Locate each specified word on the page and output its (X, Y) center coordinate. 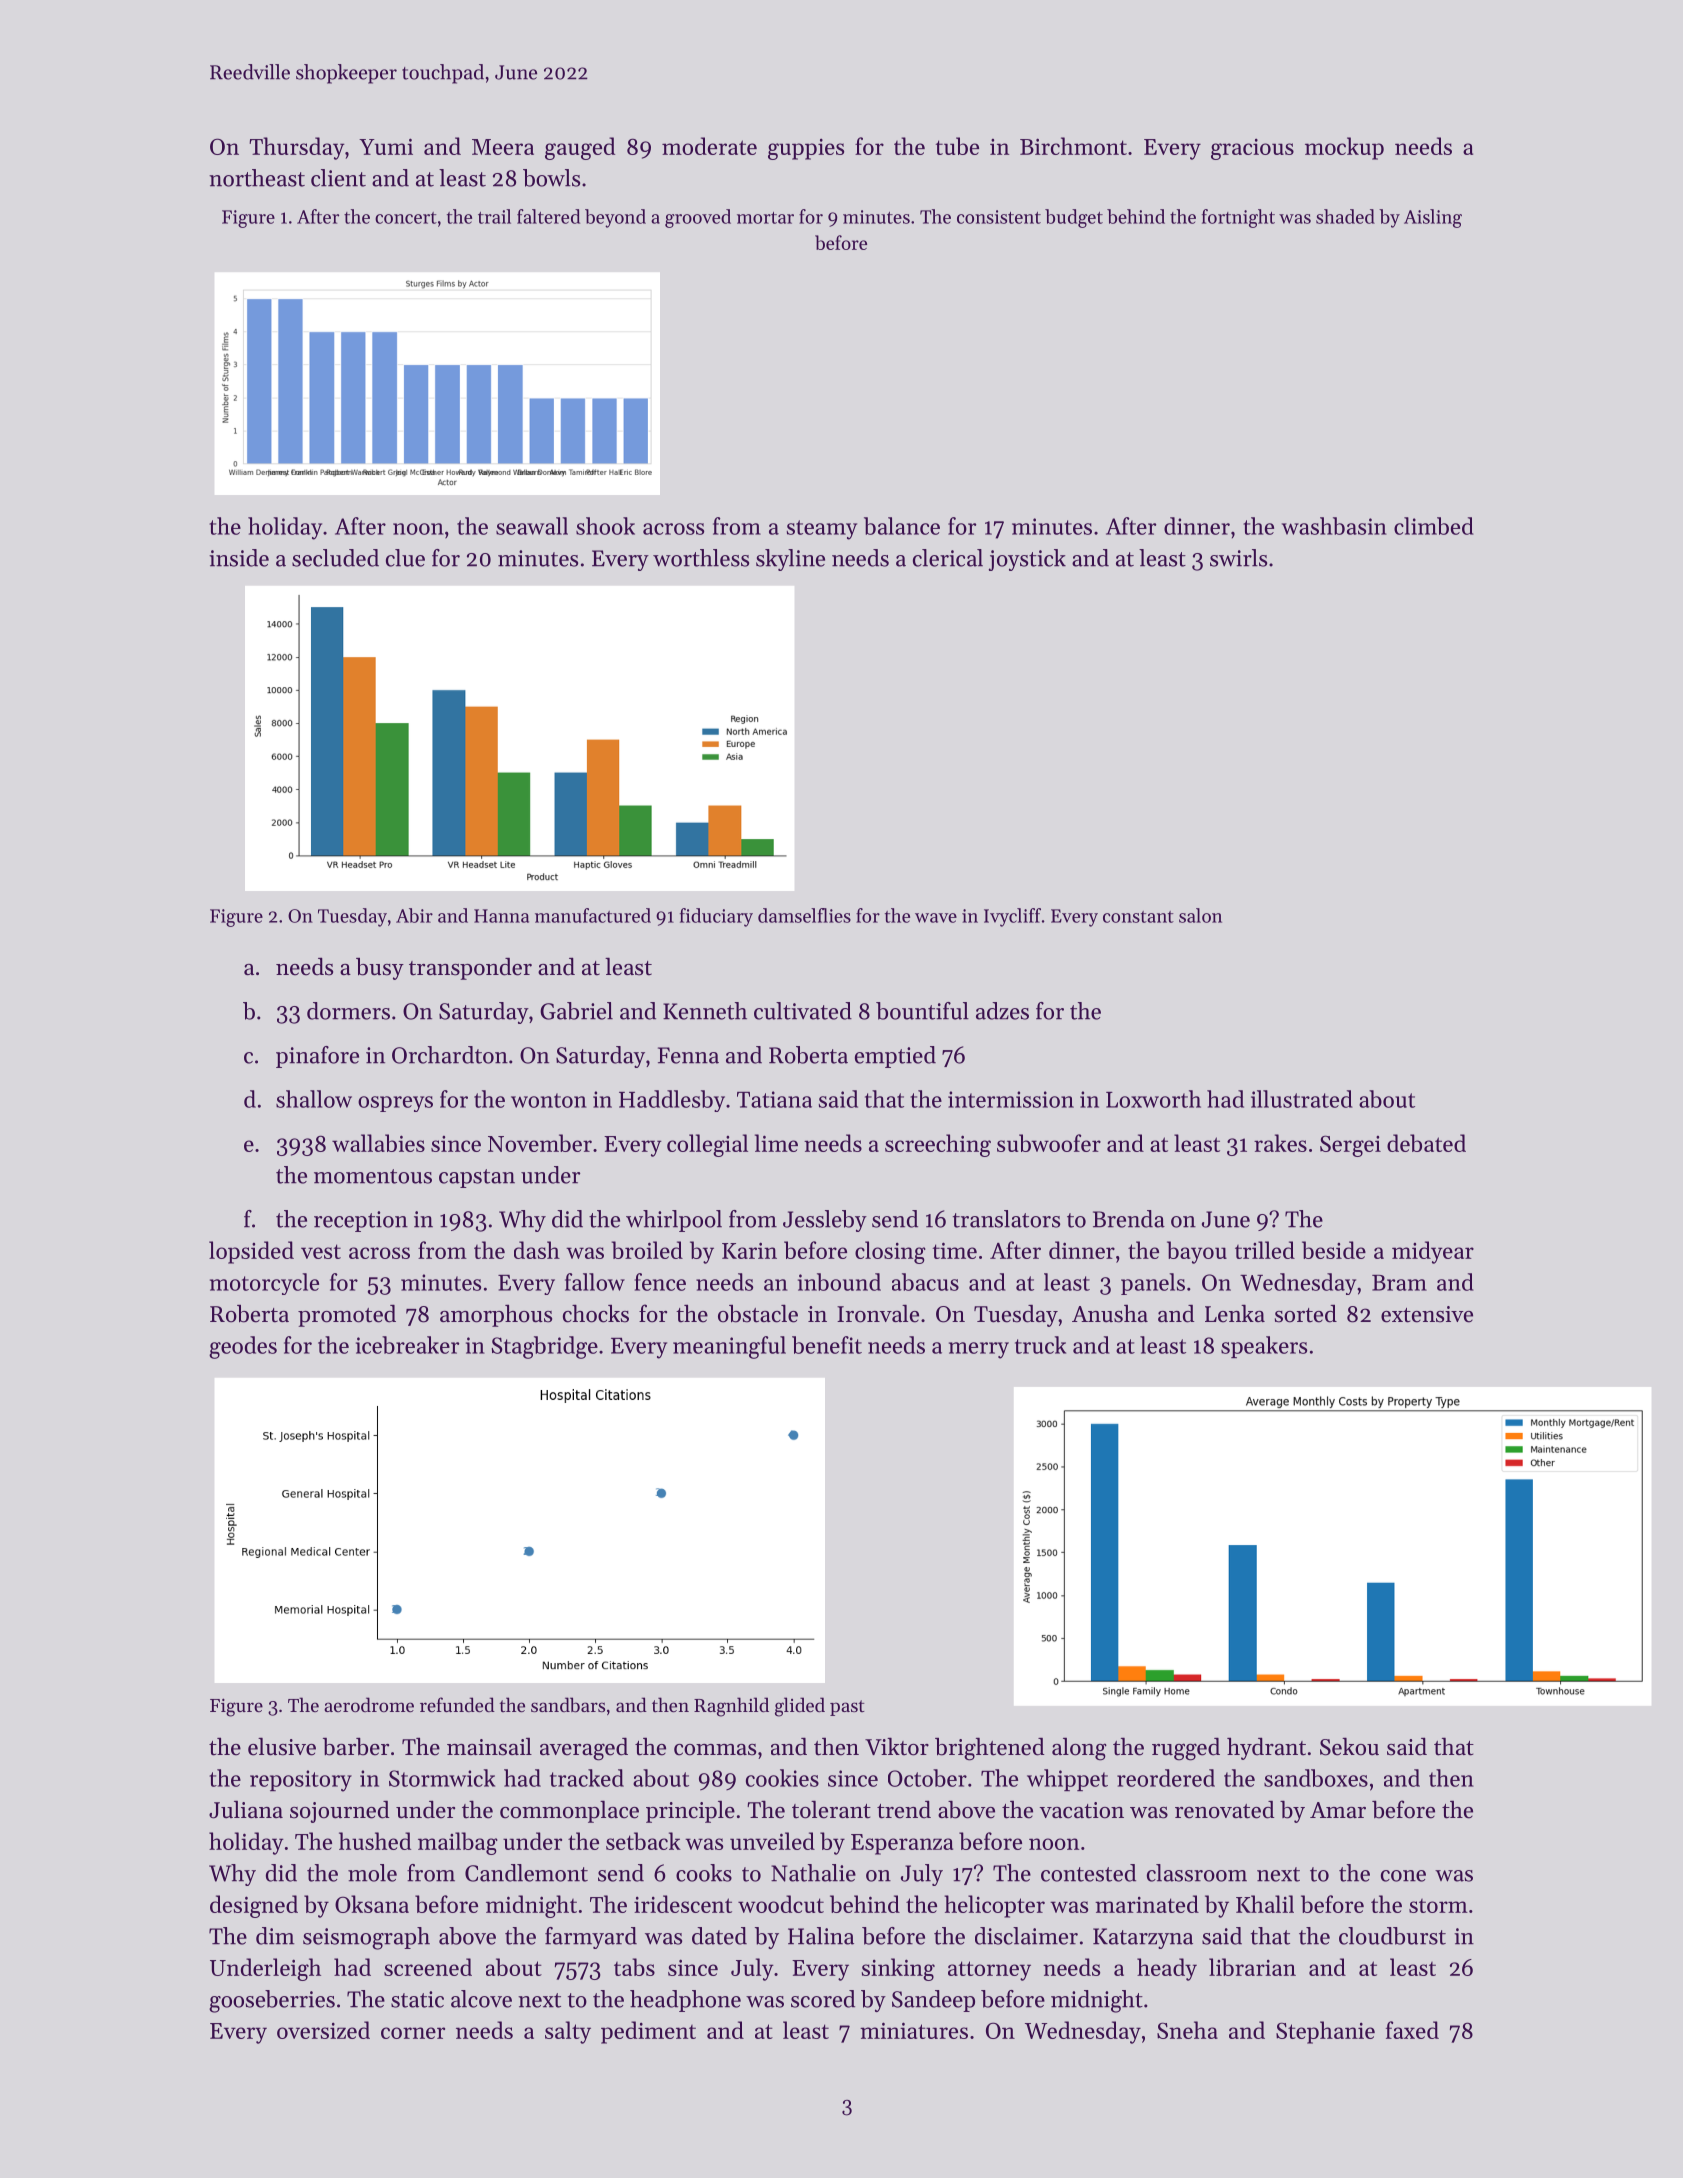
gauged (580, 148)
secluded (335, 558)
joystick (1027, 560)
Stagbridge (545, 1347)
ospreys (395, 1104)
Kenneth (705, 1011)
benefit (827, 1345)
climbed (1434, 526)
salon (1200, 915)
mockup (1344, 148)
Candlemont (526, 1873)
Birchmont (1073, 146)
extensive (1427, 1314)
